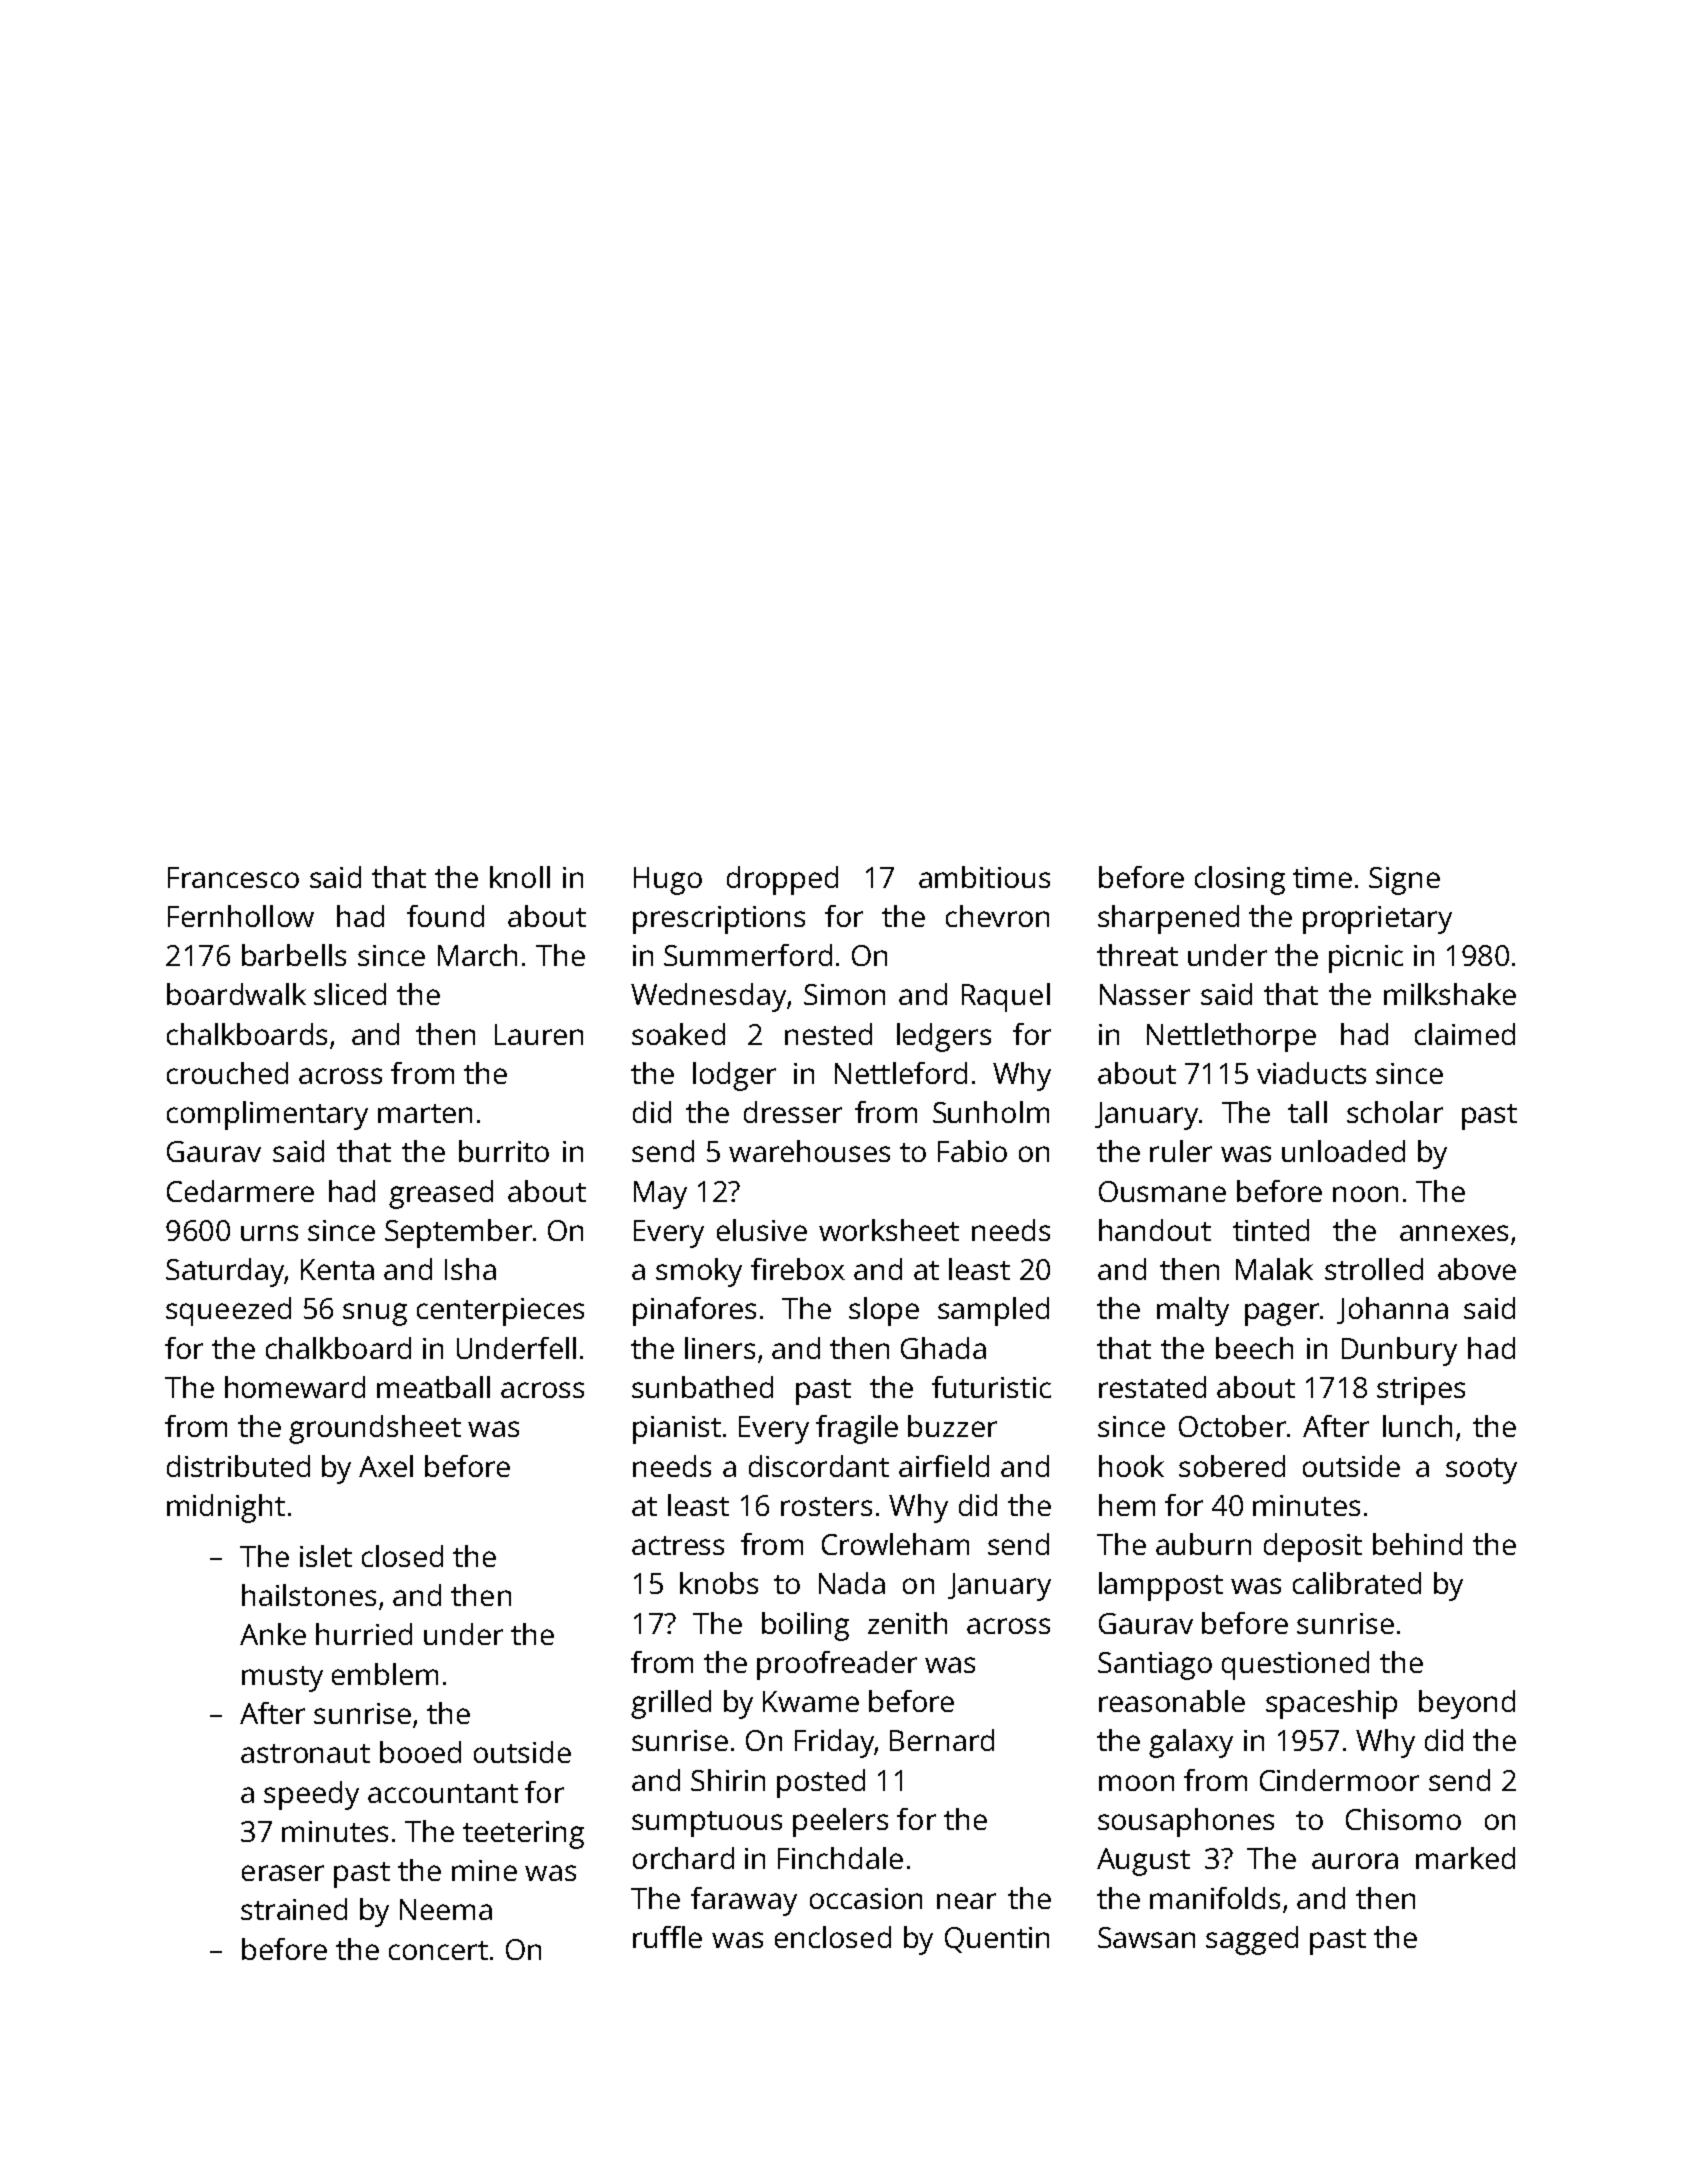  Describe the element at coordinates (386, 1466) in the screenshot. I see `Axel` at that location.
